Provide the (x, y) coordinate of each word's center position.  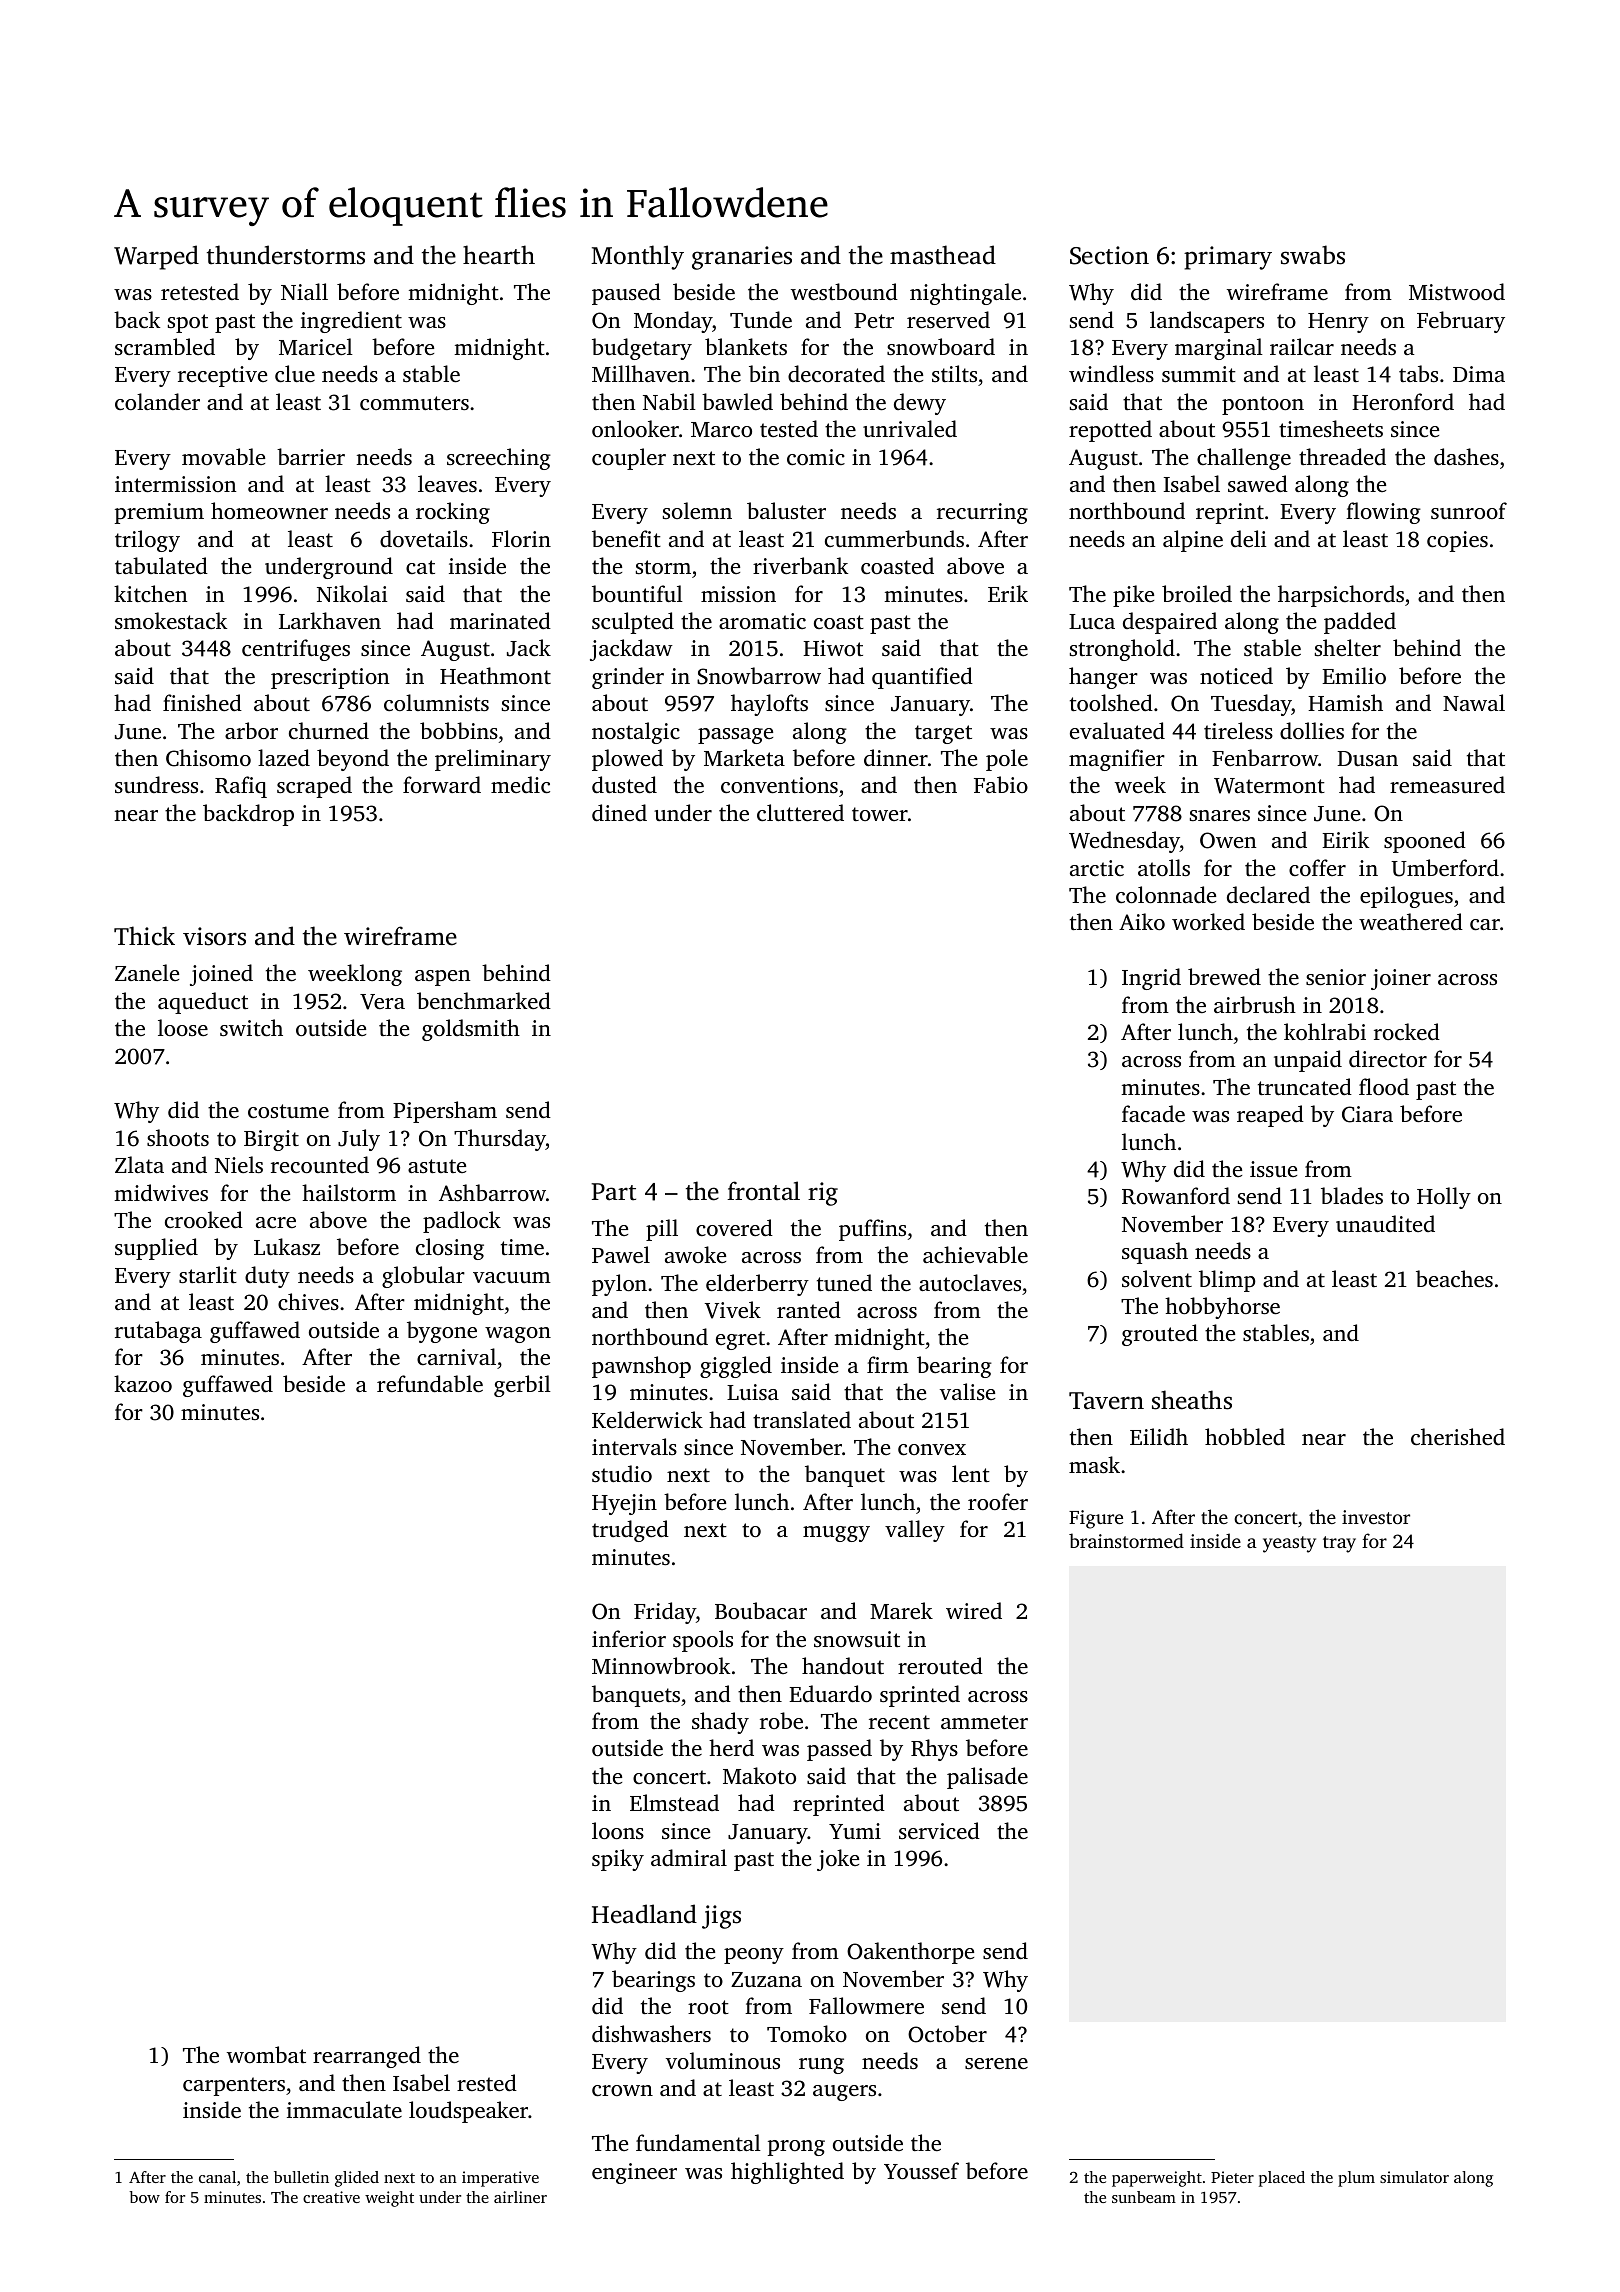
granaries (742, 258)
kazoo (143, 1383)
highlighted (787, 2173)
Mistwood (1457, 291)
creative (331, 2197)
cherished (1458, 1436)
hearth (499, 255)
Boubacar (761, 1610)
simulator (1414, 2177)
